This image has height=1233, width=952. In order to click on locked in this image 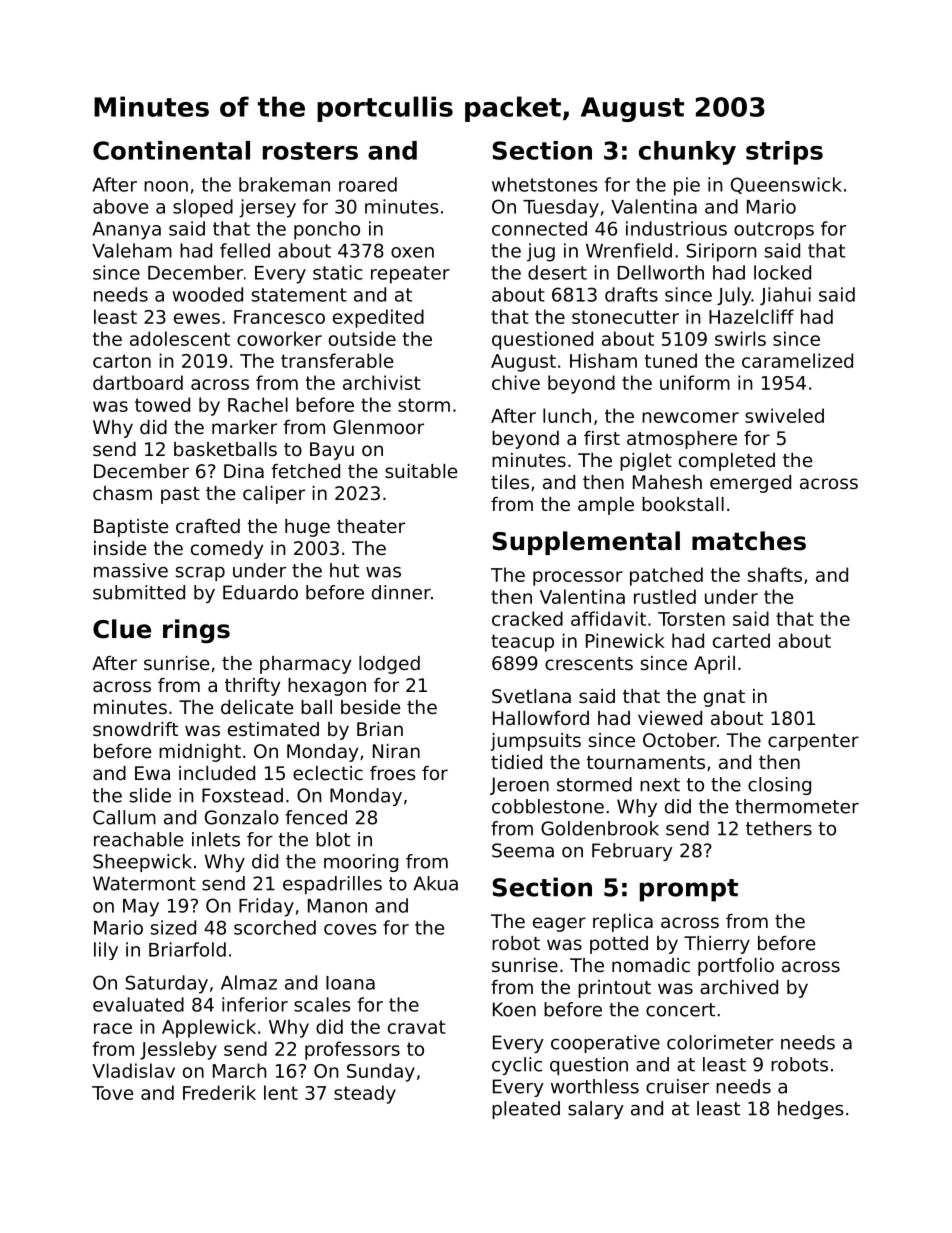, I will do `click(782, 272)`.
